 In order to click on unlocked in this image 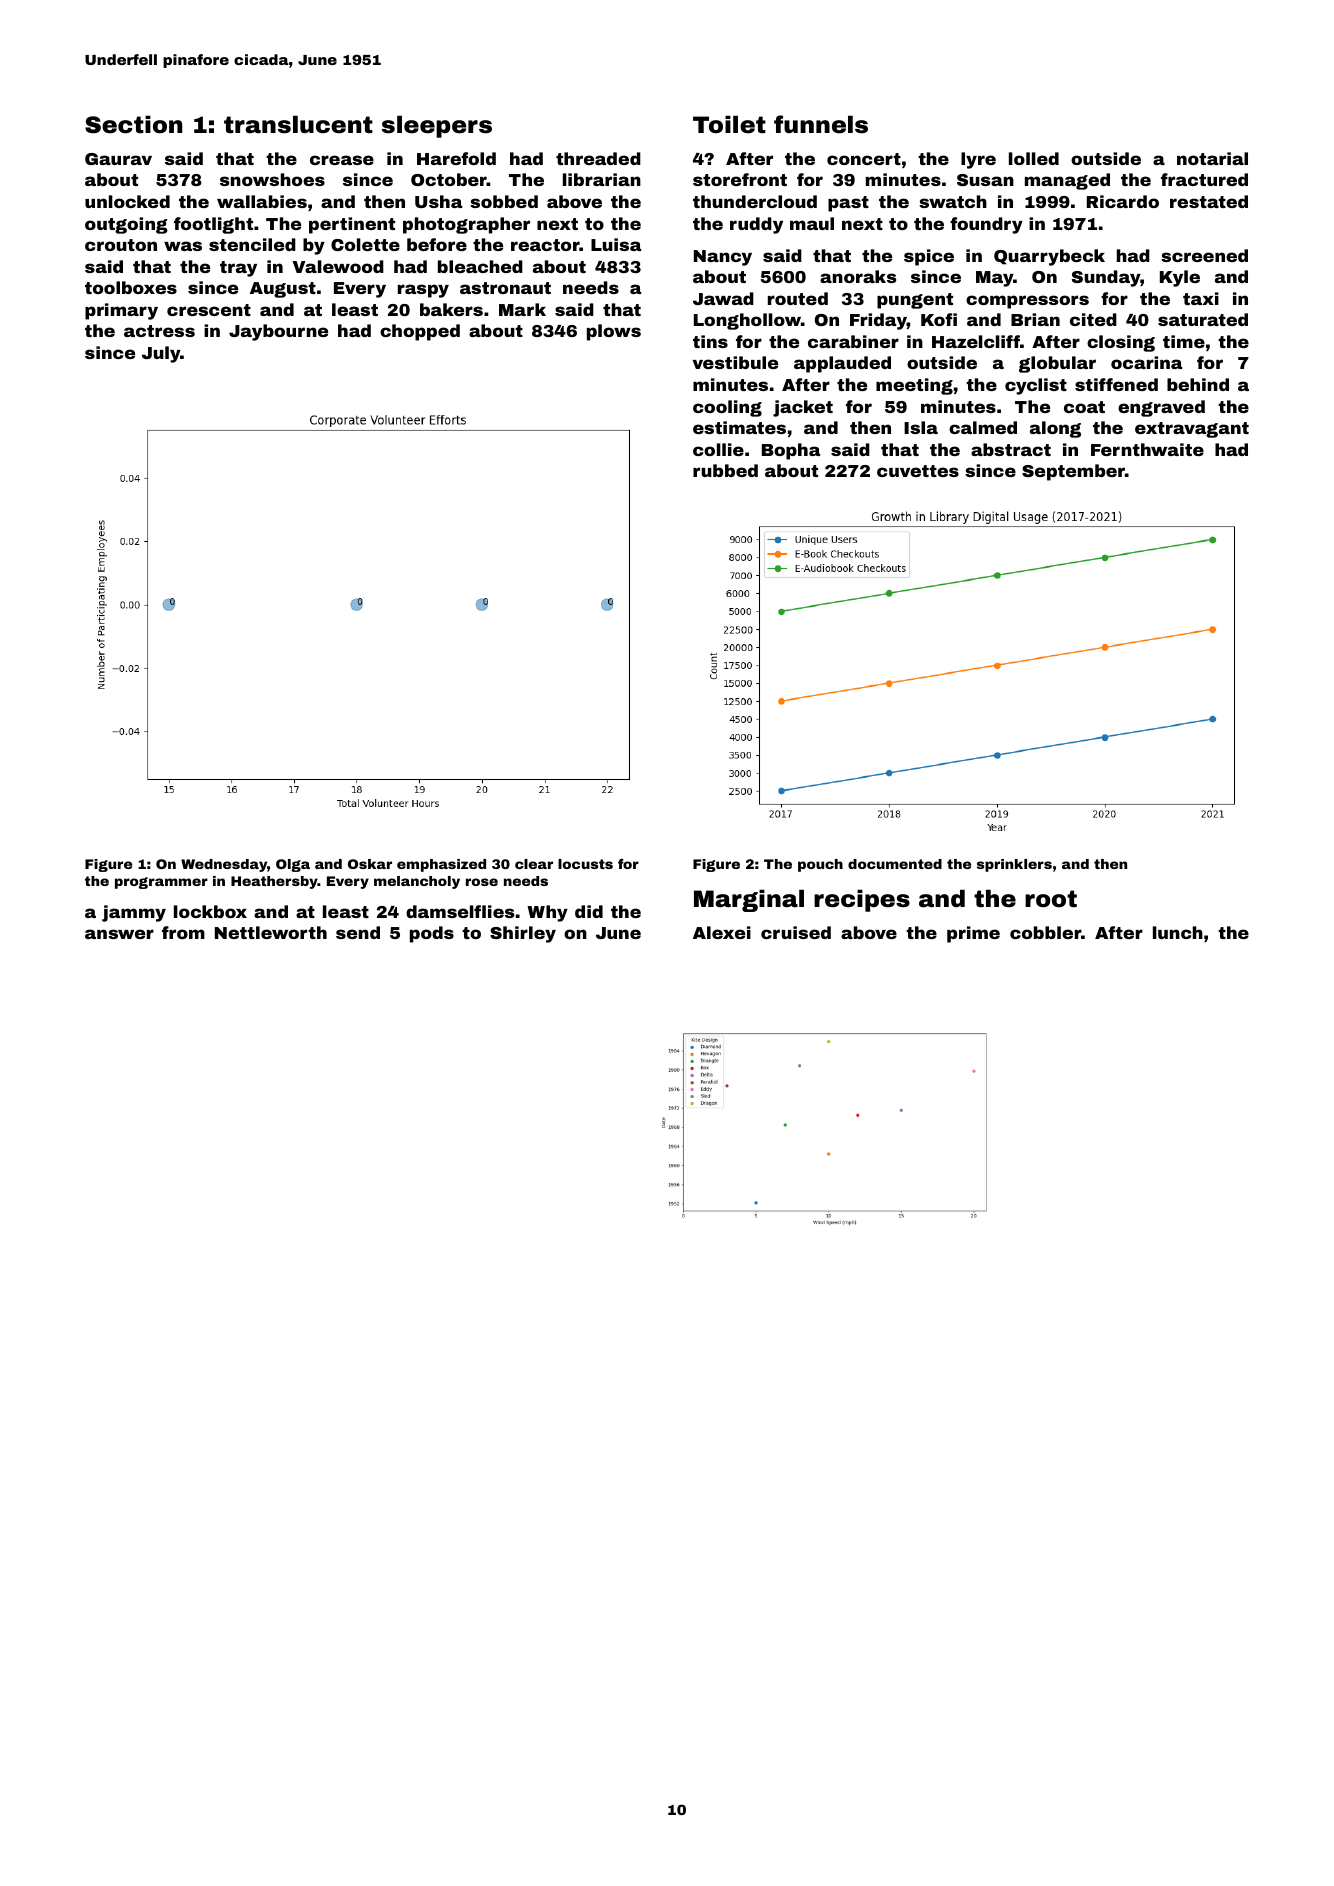, I will do `click(127, 201)`.
